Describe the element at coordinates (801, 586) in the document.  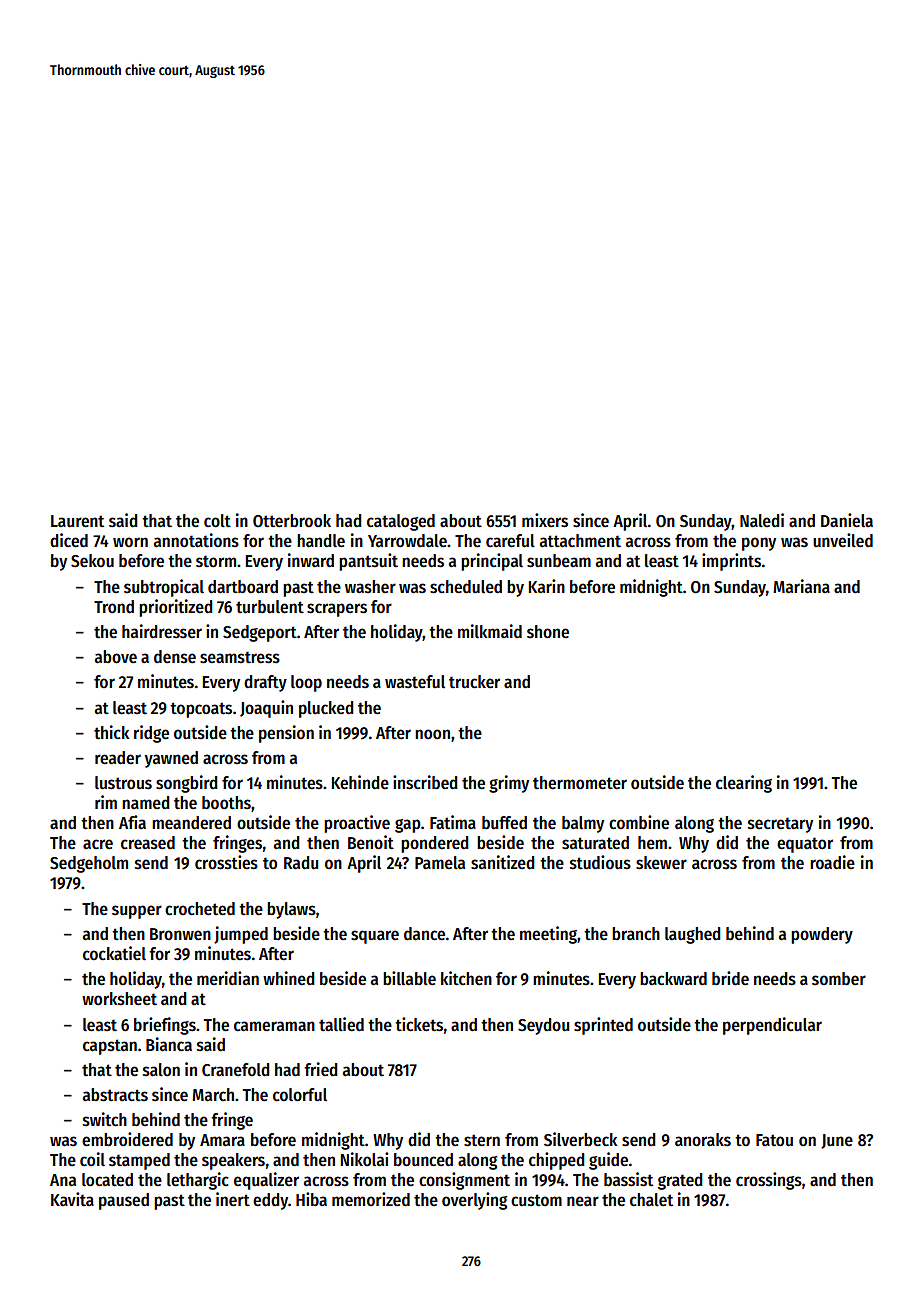
I see `Mariana` at that location.
